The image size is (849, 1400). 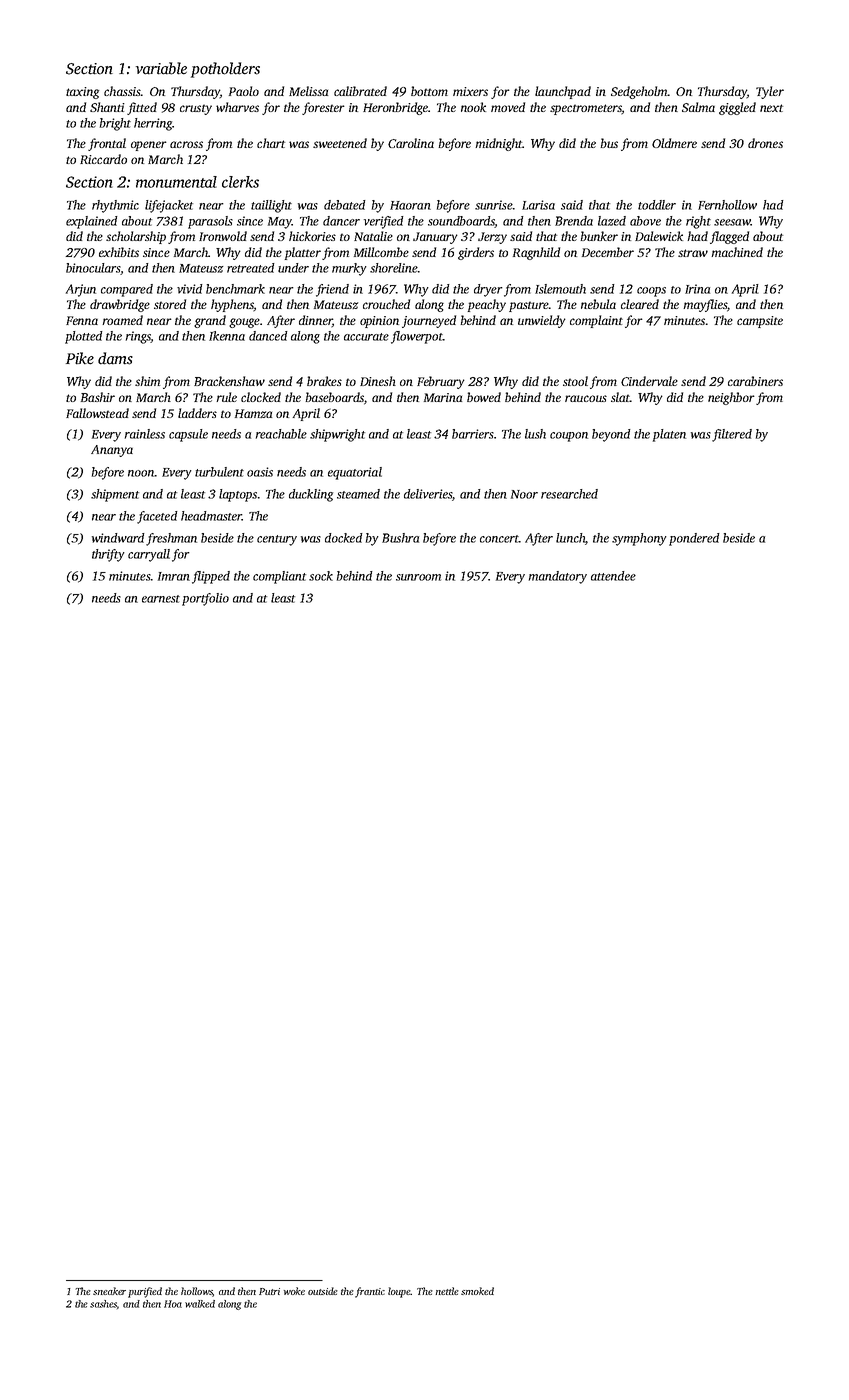 I want to click on launchpad, so click(x=563, y=92).
